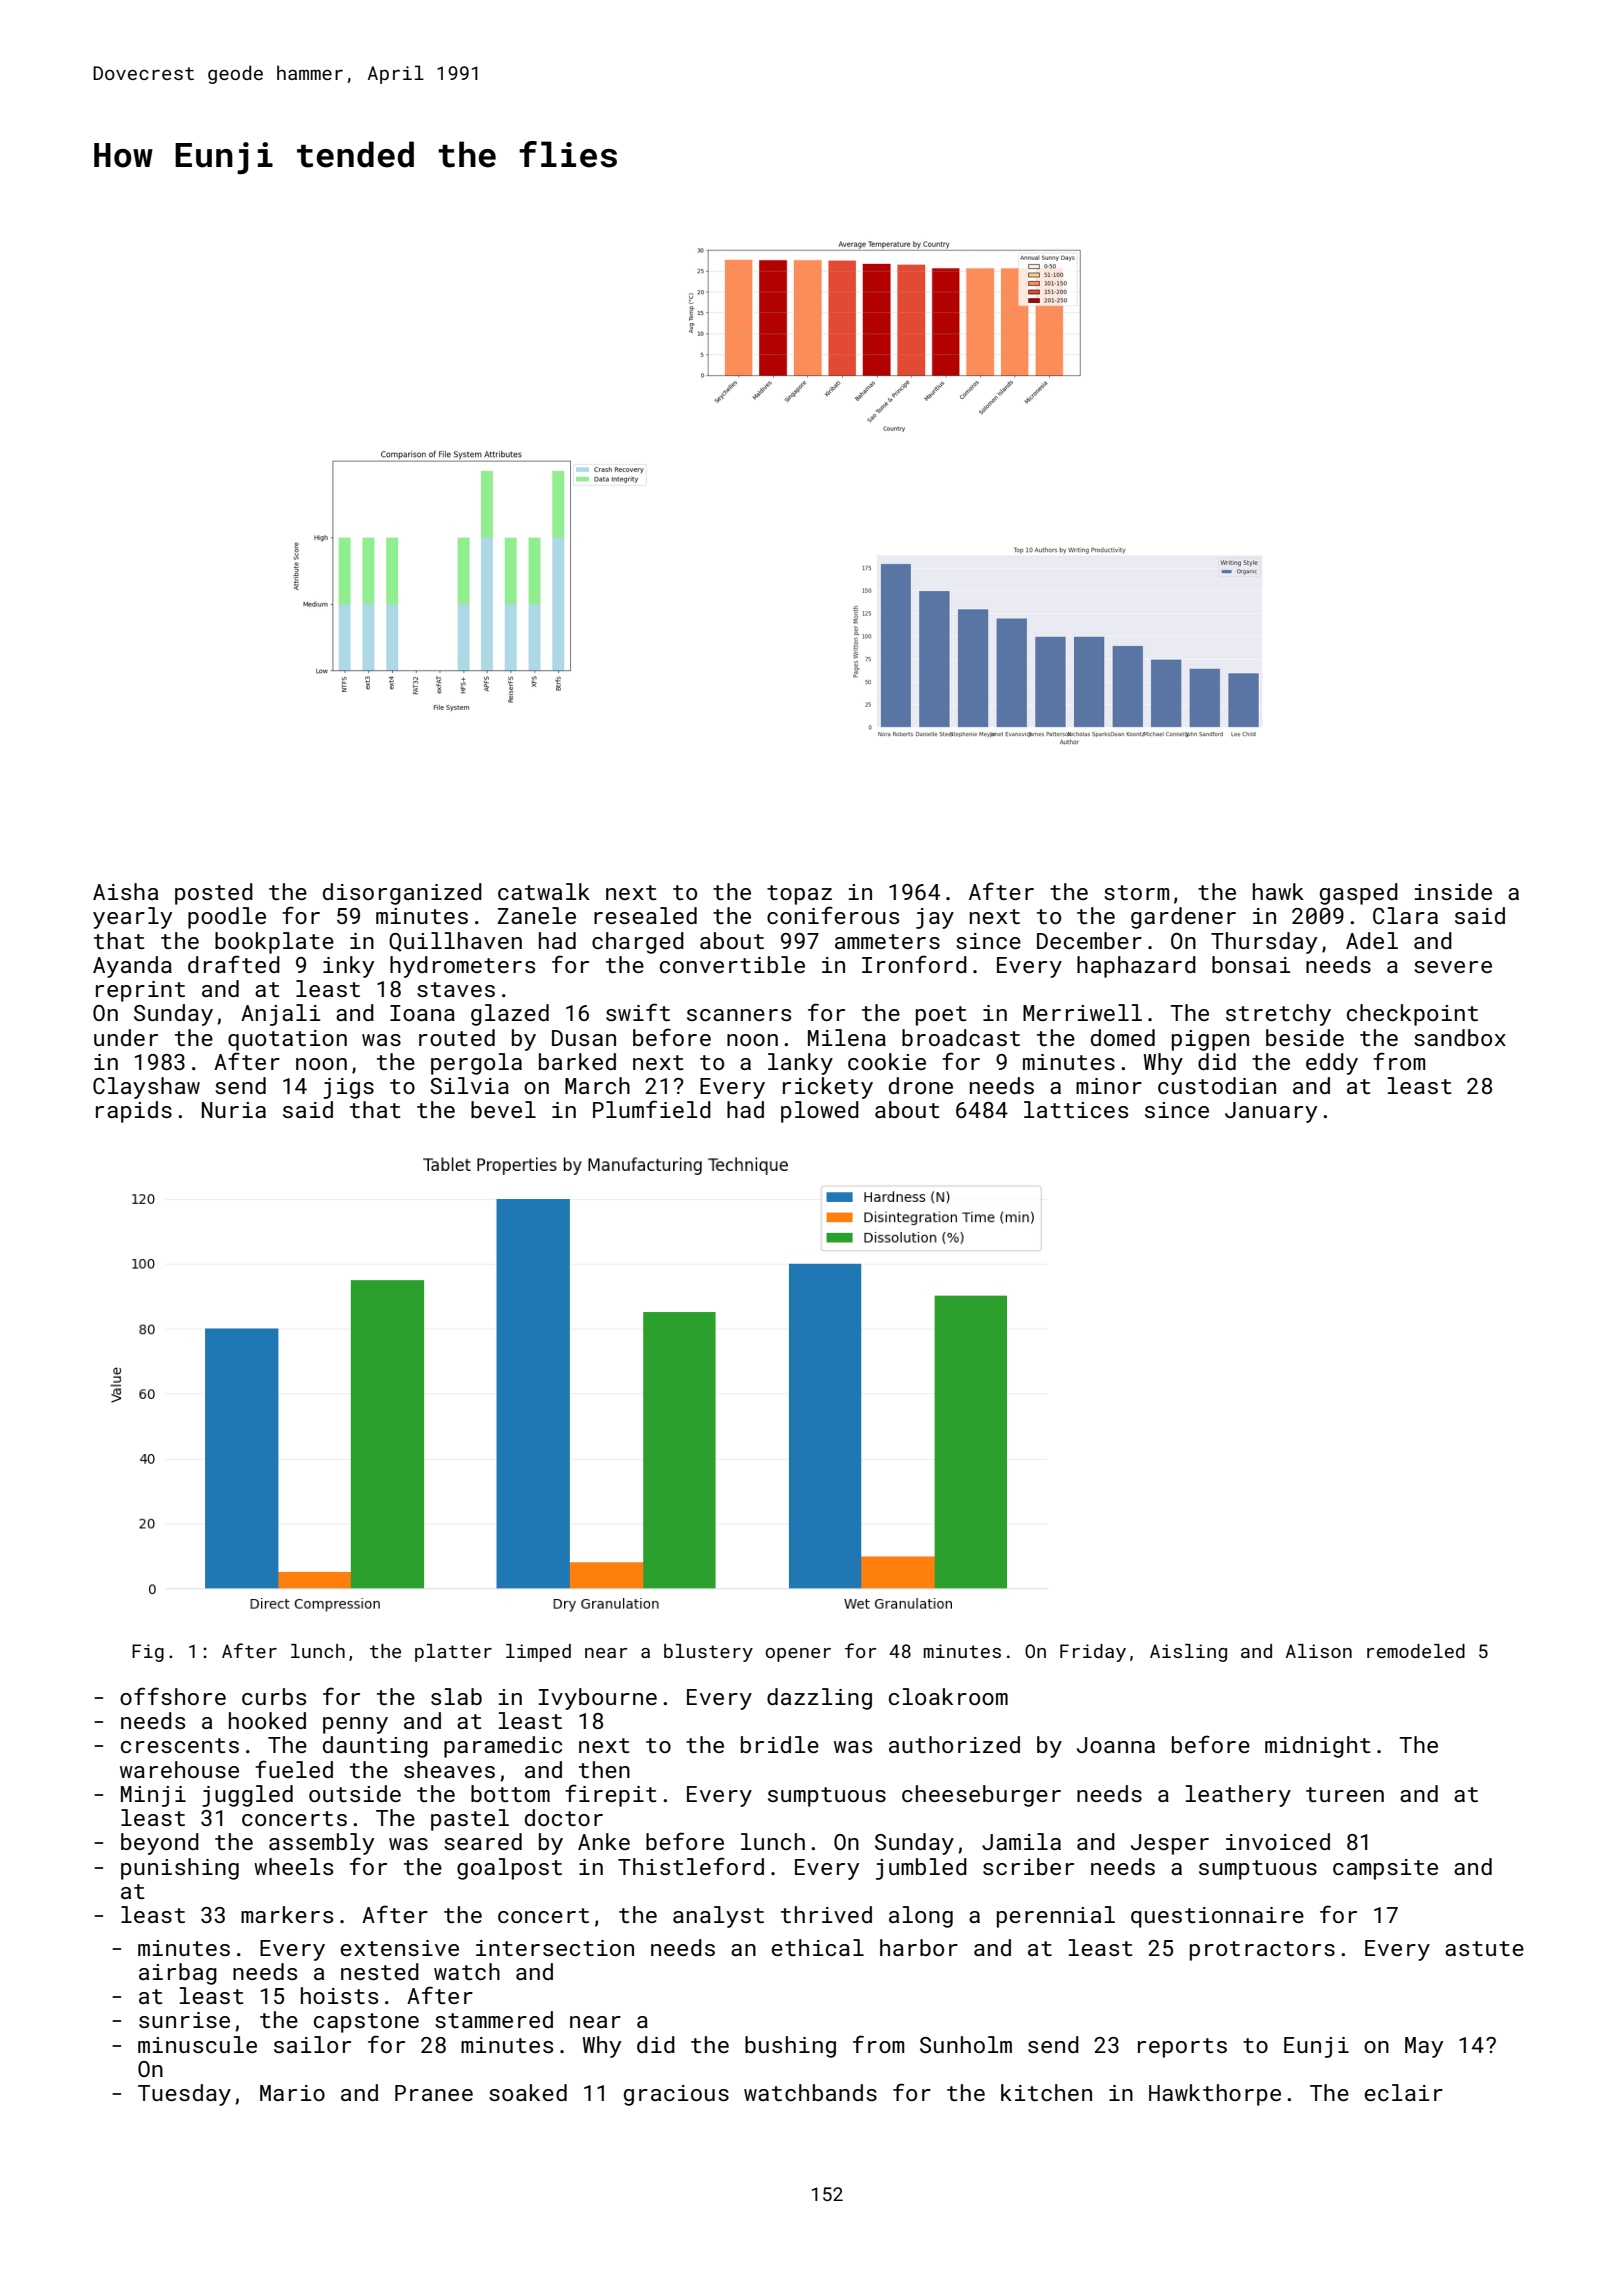 The width and height of the screenshot is (1620, 2292). I want to click on seared, so click(483, 1841).
